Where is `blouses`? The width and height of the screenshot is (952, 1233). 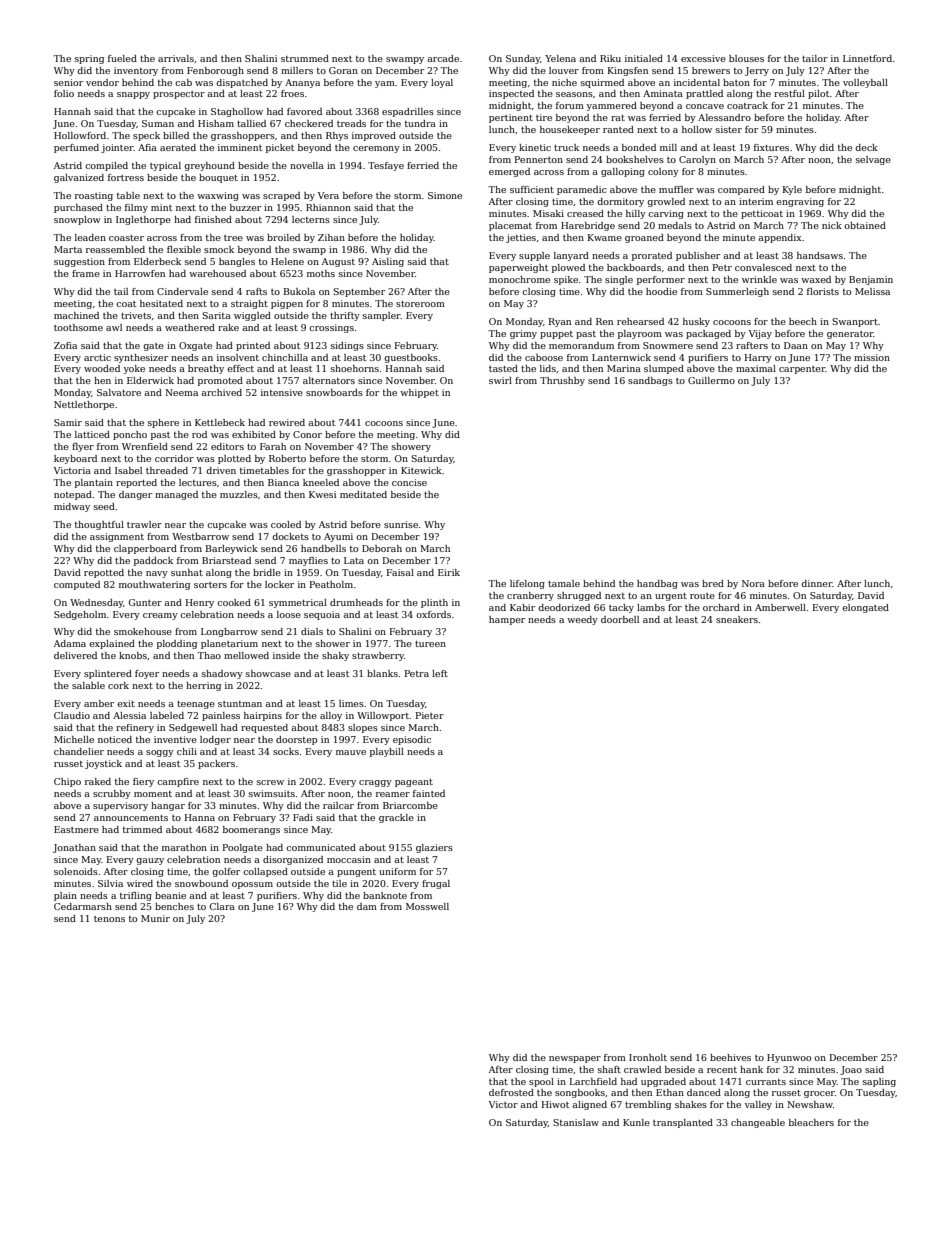 blouses is located at coordinates (746, 58).
